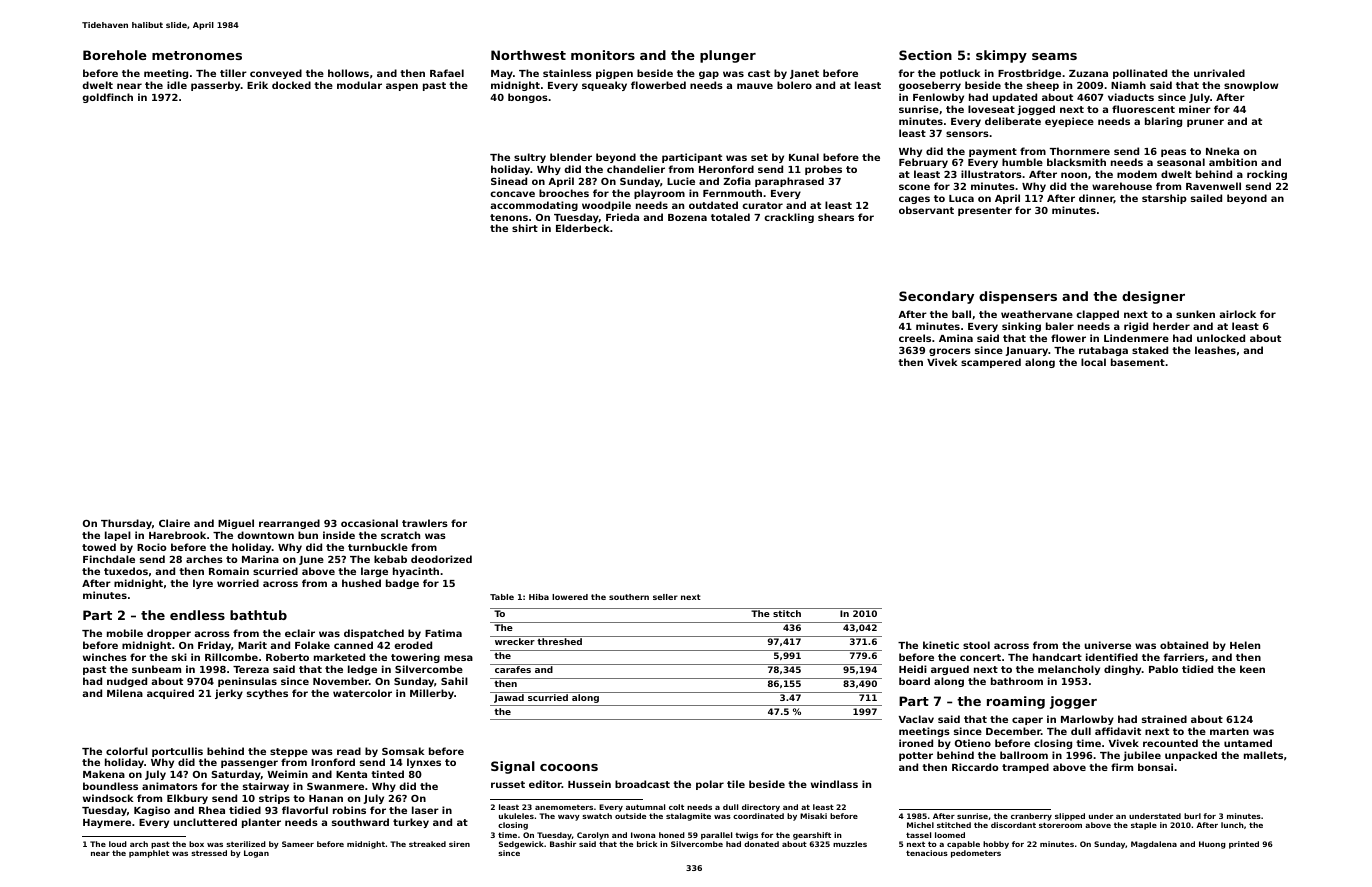 This image has width=1372, height=887. I want to click on Helen, so click(1245, 645).
